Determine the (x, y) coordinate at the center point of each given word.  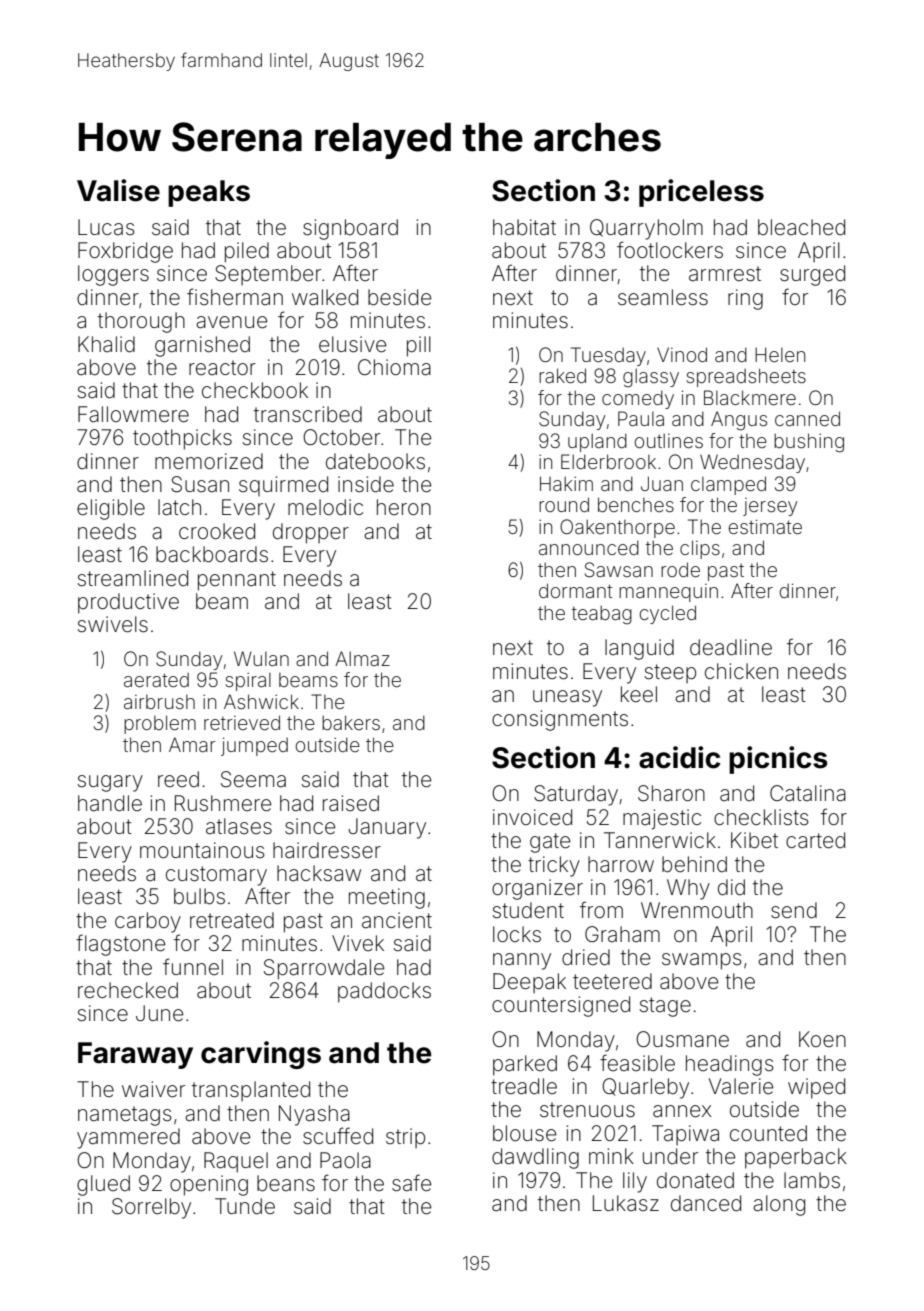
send (794, 910)
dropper (311, 533)
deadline (731, 647)
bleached (801, 227)
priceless (701, 193)
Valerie (741, 1086)
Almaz (362, 658)
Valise (118, 190)
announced (589, 547)
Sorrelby (151, 1208)
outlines (669, 440)
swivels (113, 624)
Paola (345, 1160)
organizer (537, 889)
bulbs (199, 896)
